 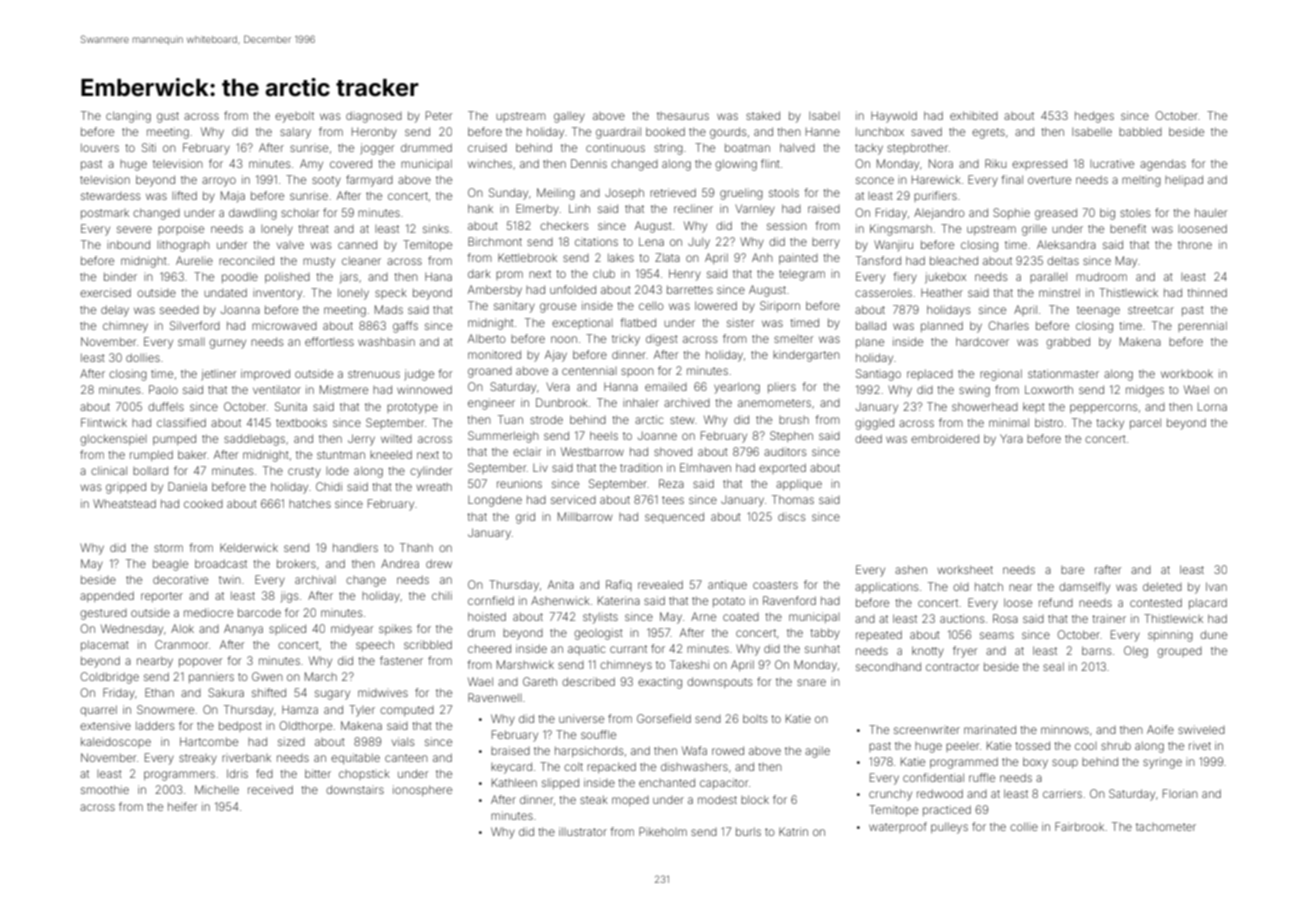 What do you see at coordinates (793, 831) in the document?
I see `Katrin` at bounding box center [793, 831].
